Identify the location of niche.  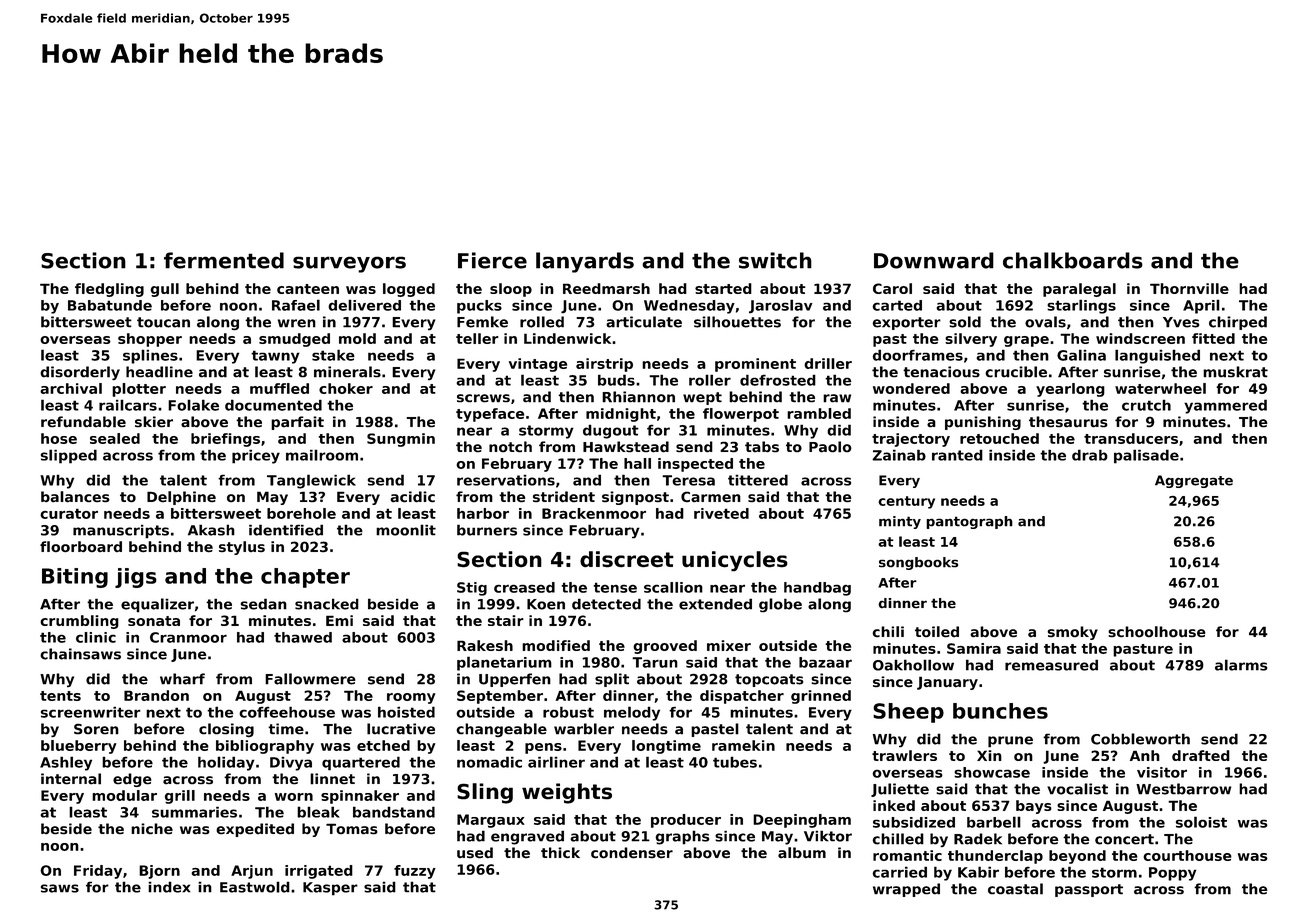
(152, 828).
